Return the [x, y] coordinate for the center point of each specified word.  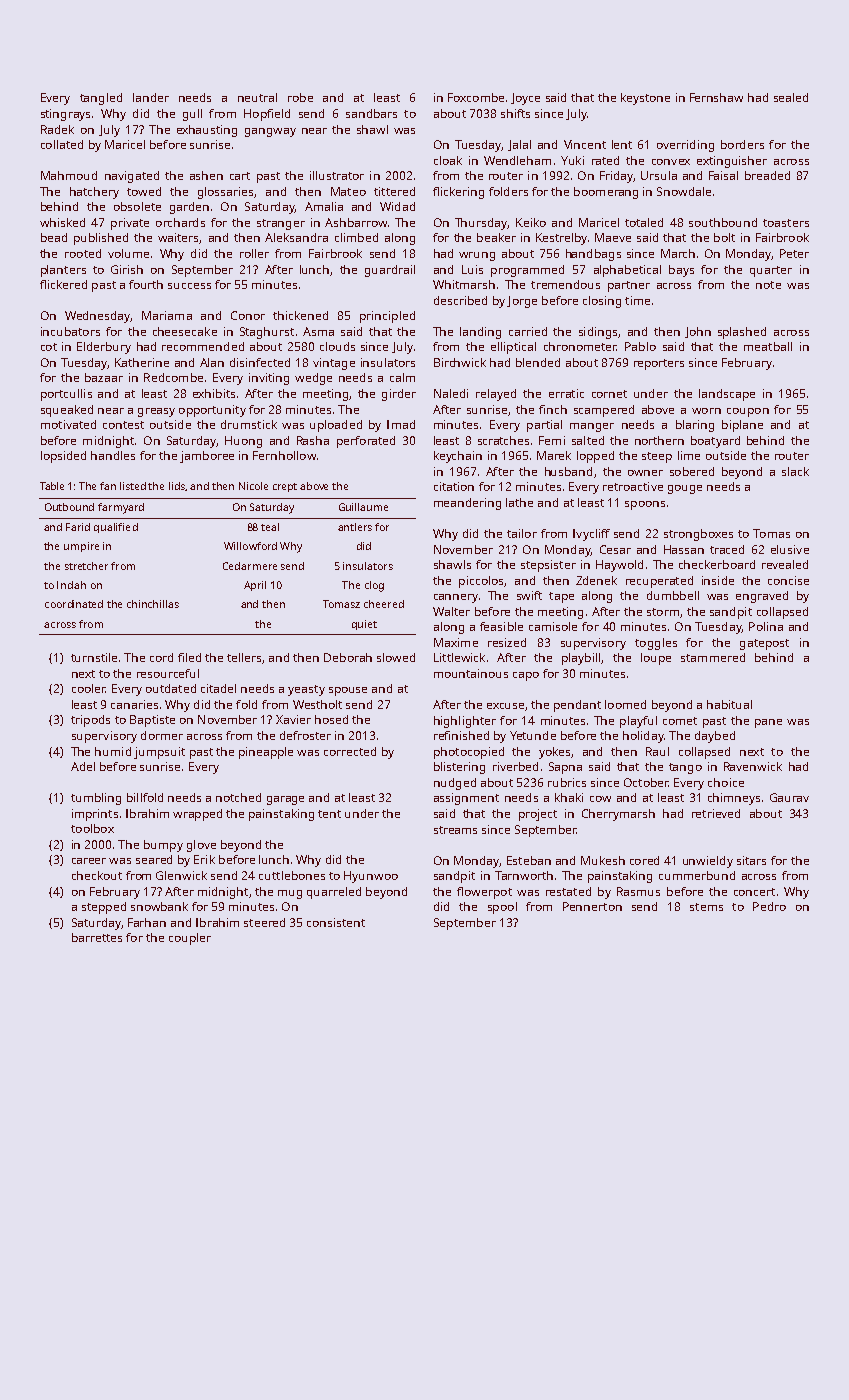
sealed [791, 97]
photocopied [469, 753]
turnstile [94, 657]
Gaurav [789, 797]
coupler [190, 939]
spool [502, 908]
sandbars [371, 113]
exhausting [207, 131]
